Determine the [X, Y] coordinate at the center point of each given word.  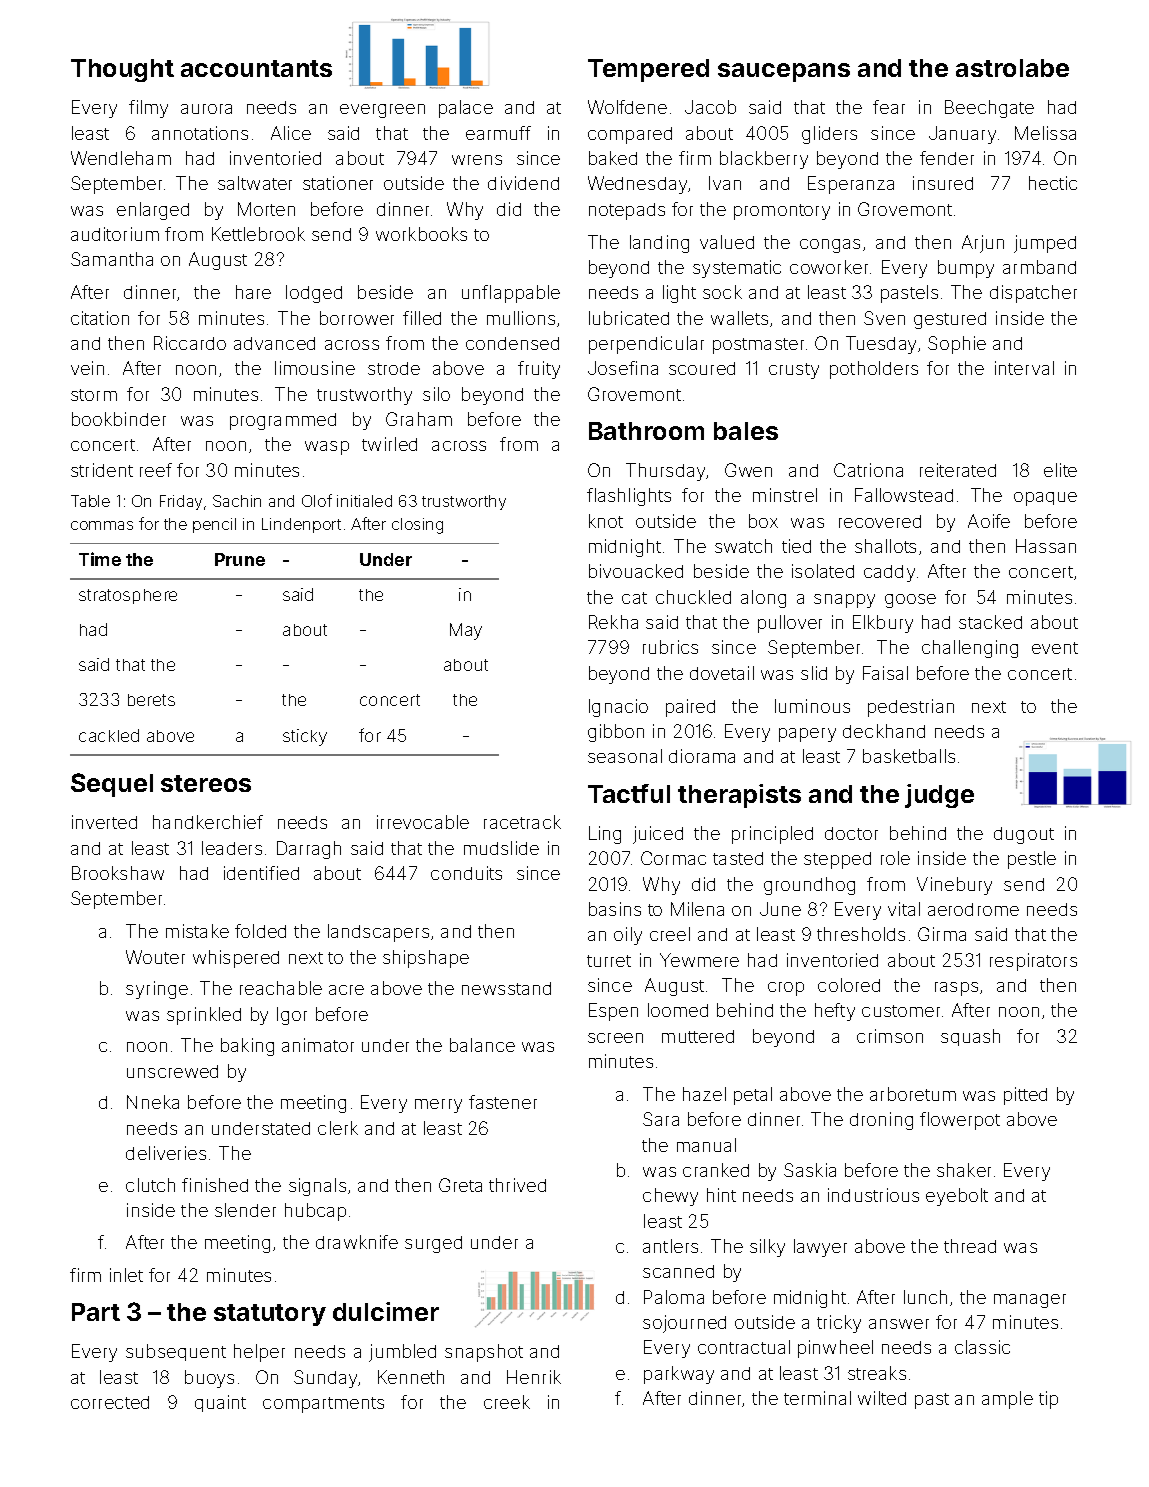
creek [507, 1402]
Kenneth [411, 1377]
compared [630, 135]
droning [881, 1121]
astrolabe [1012, 68]
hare [253, 292]
